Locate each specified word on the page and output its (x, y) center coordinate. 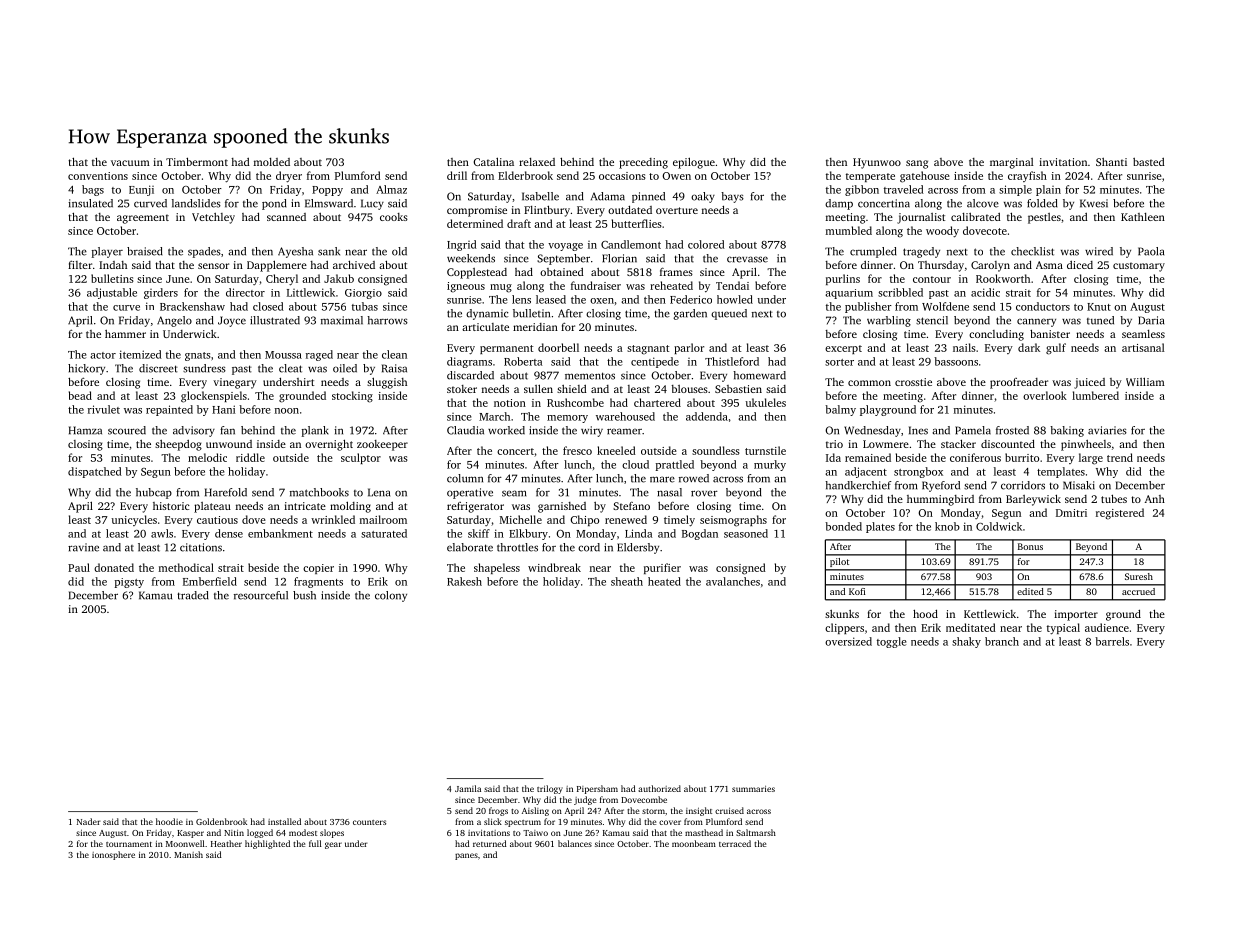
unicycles (134, 520)
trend (1120, 457)
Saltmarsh (756, 832)
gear (333, 845)
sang (917, 164)
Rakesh (464, 581)
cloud (635, 464)
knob (947, 526)
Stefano (631, 506)
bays (732, 197)
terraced (735, 843)
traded (193, 595)
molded (272, 162)
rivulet (104, 409)
